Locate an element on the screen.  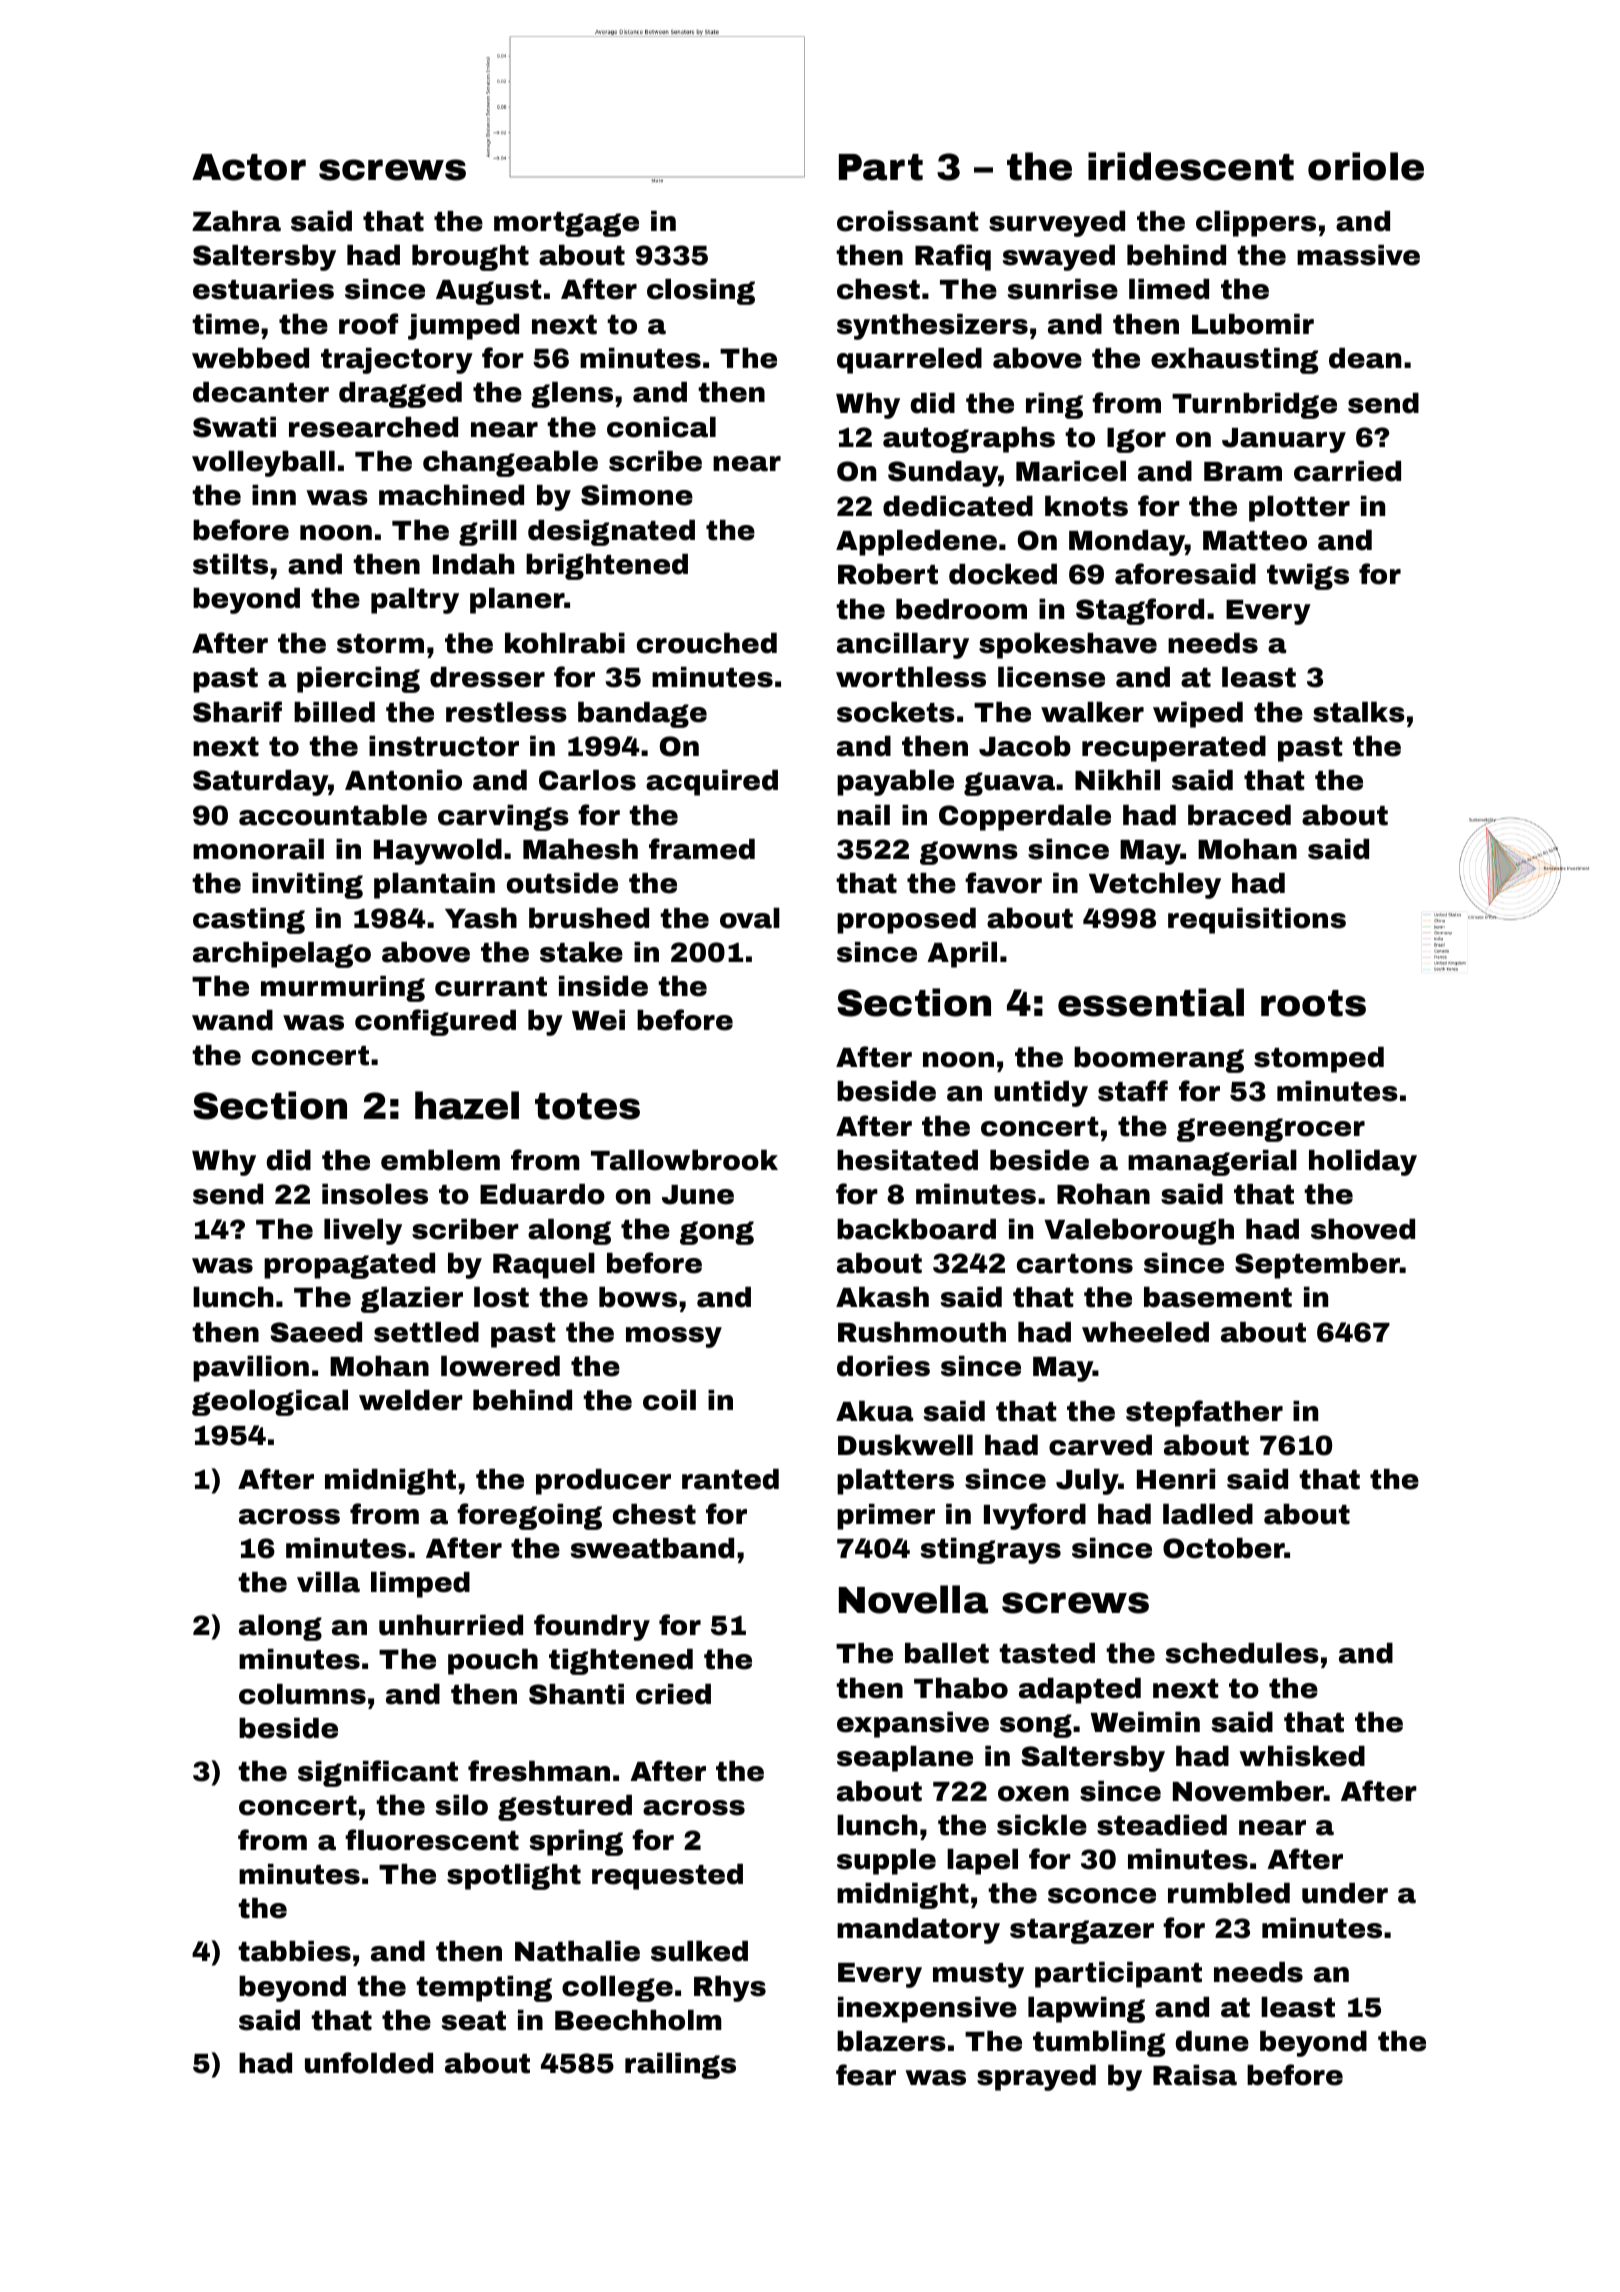
acquired is located at coordinates (712, 783).
